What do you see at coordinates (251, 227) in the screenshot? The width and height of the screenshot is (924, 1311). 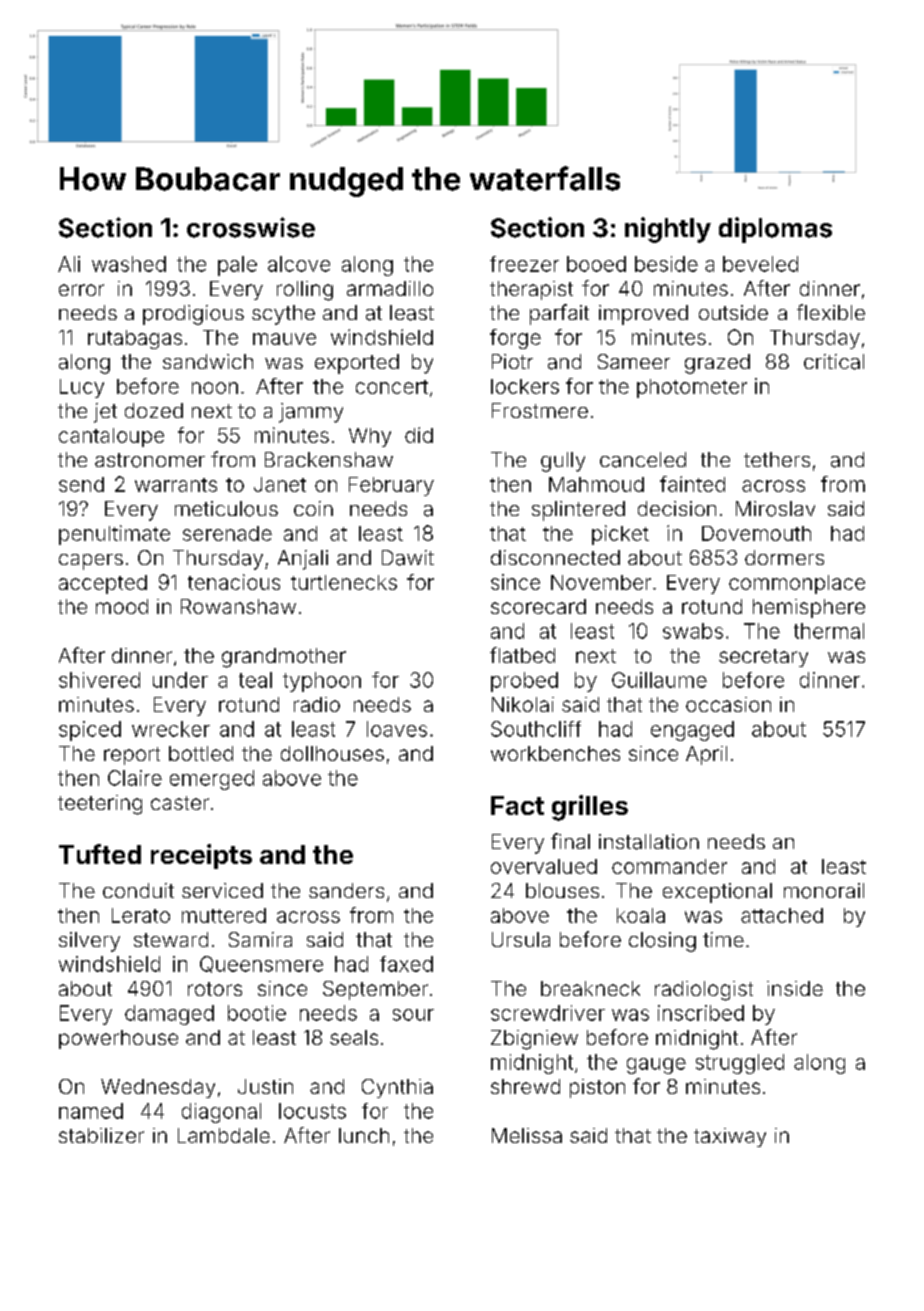 I see `crosswise` at bounding box center [251, 227].
